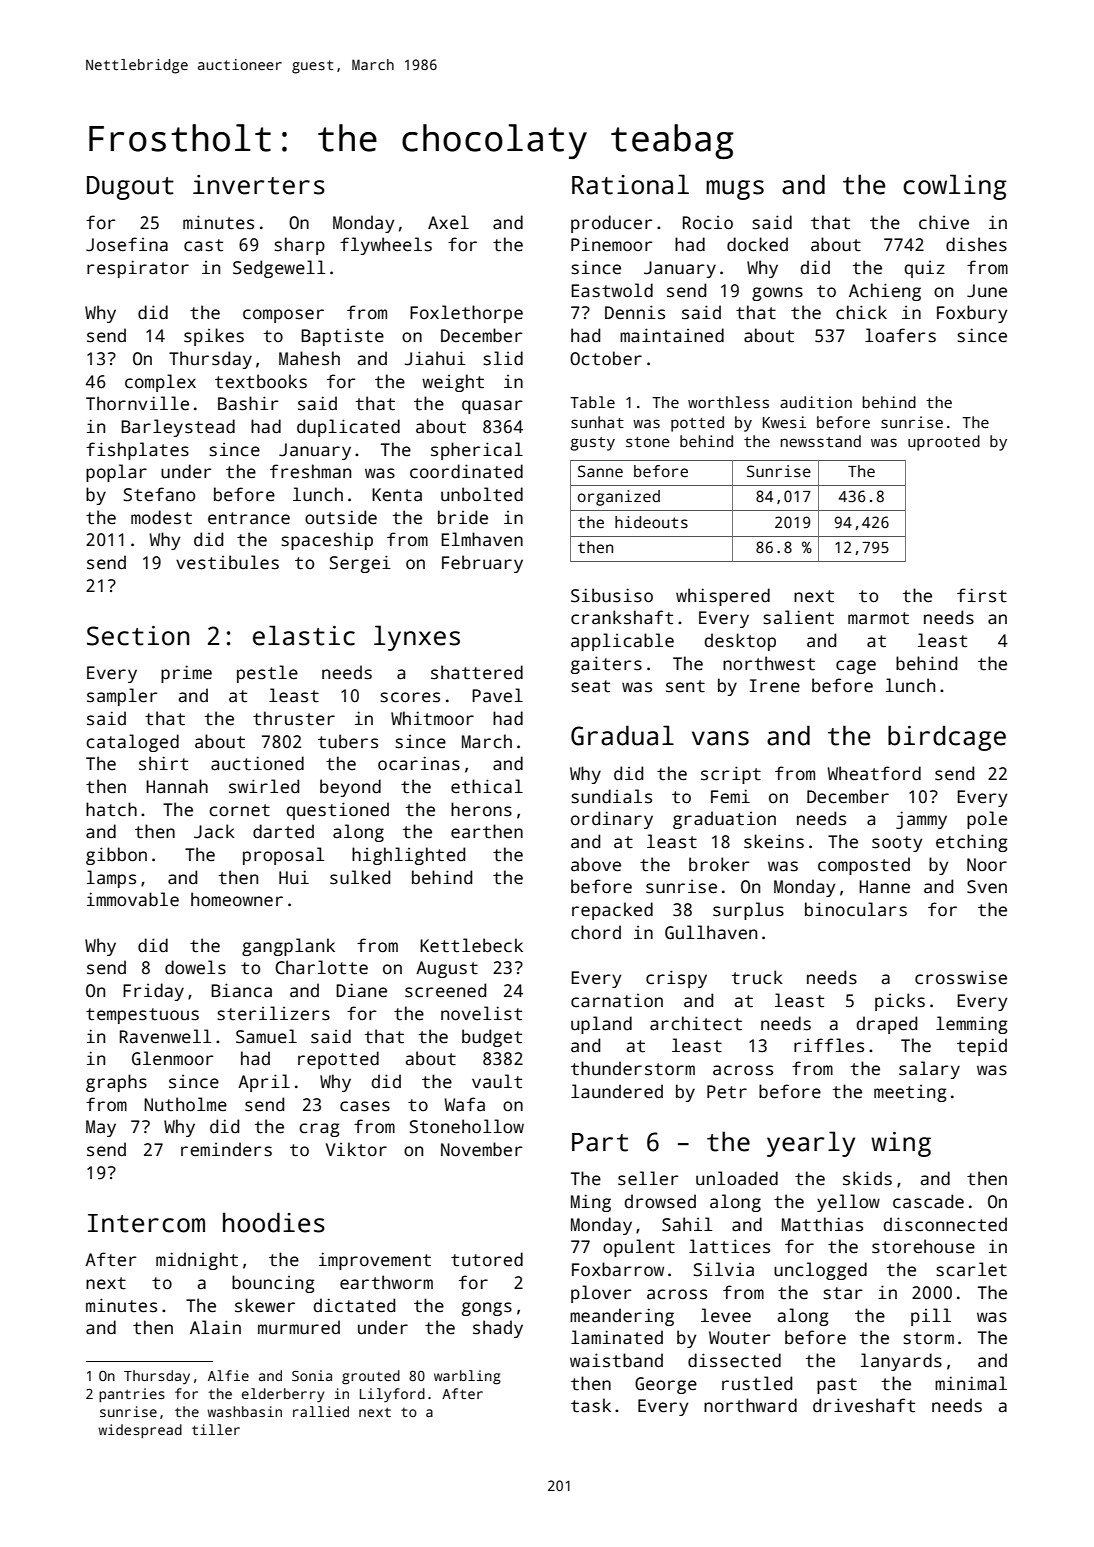  Describe the element at coordinates (140, 1431) in the screenshot. I see `widespread` at that location.
